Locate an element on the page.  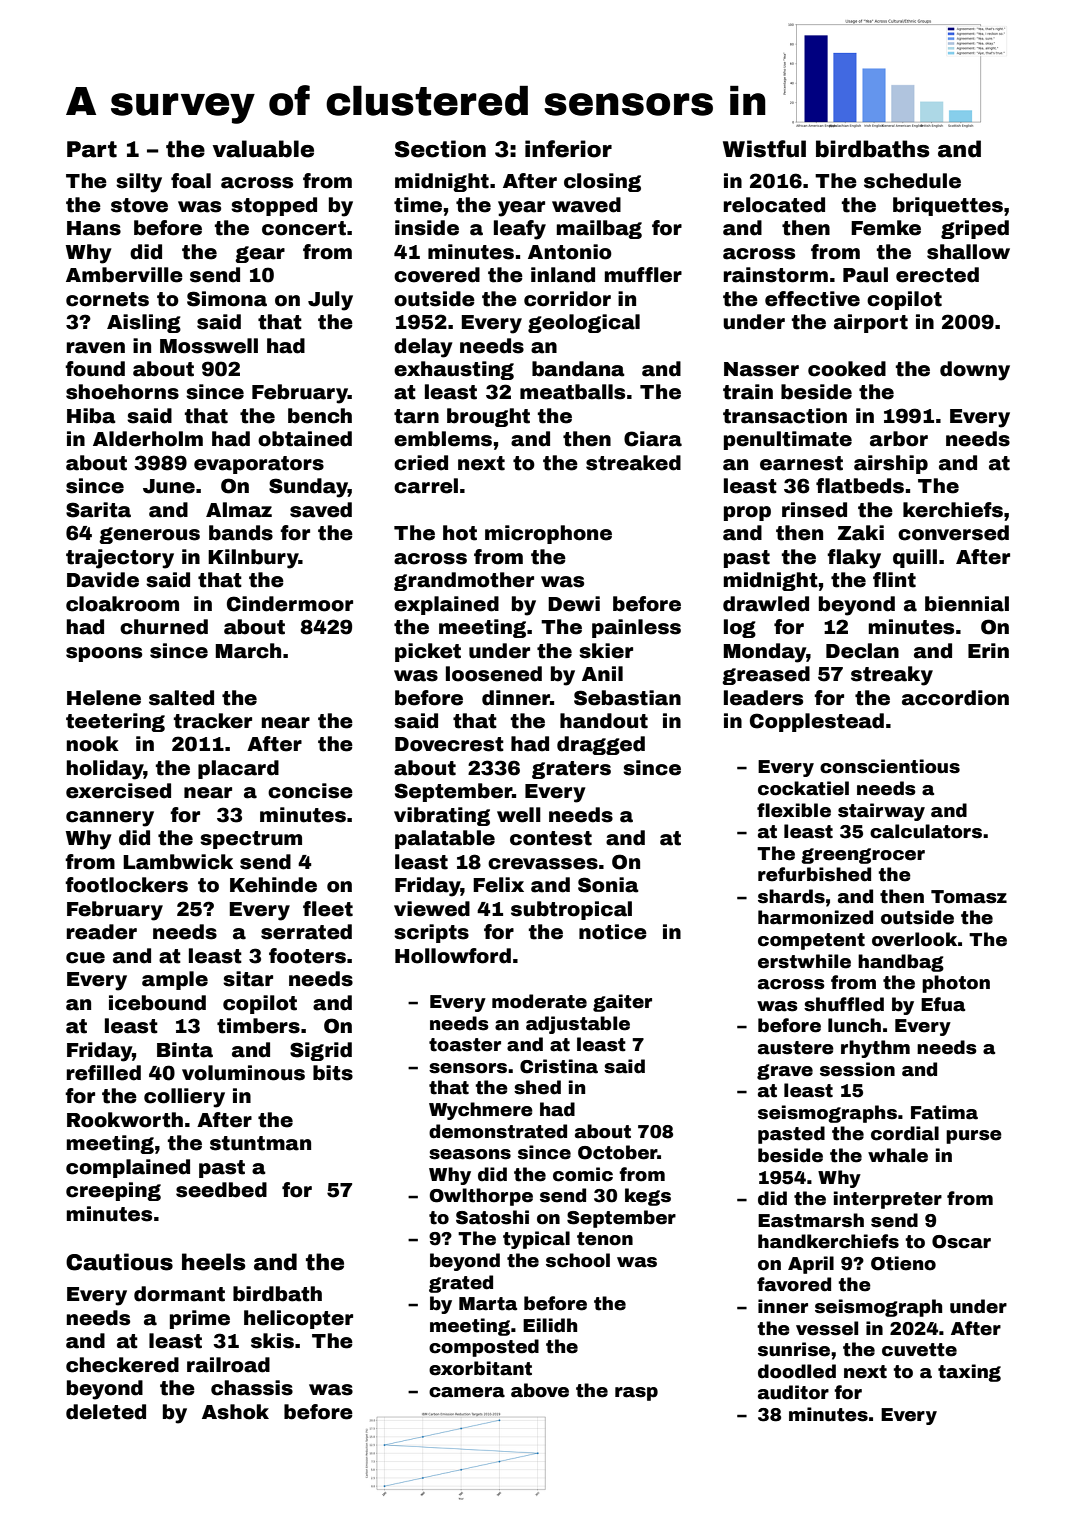
rinsed is located at coordinates (814, 510).
